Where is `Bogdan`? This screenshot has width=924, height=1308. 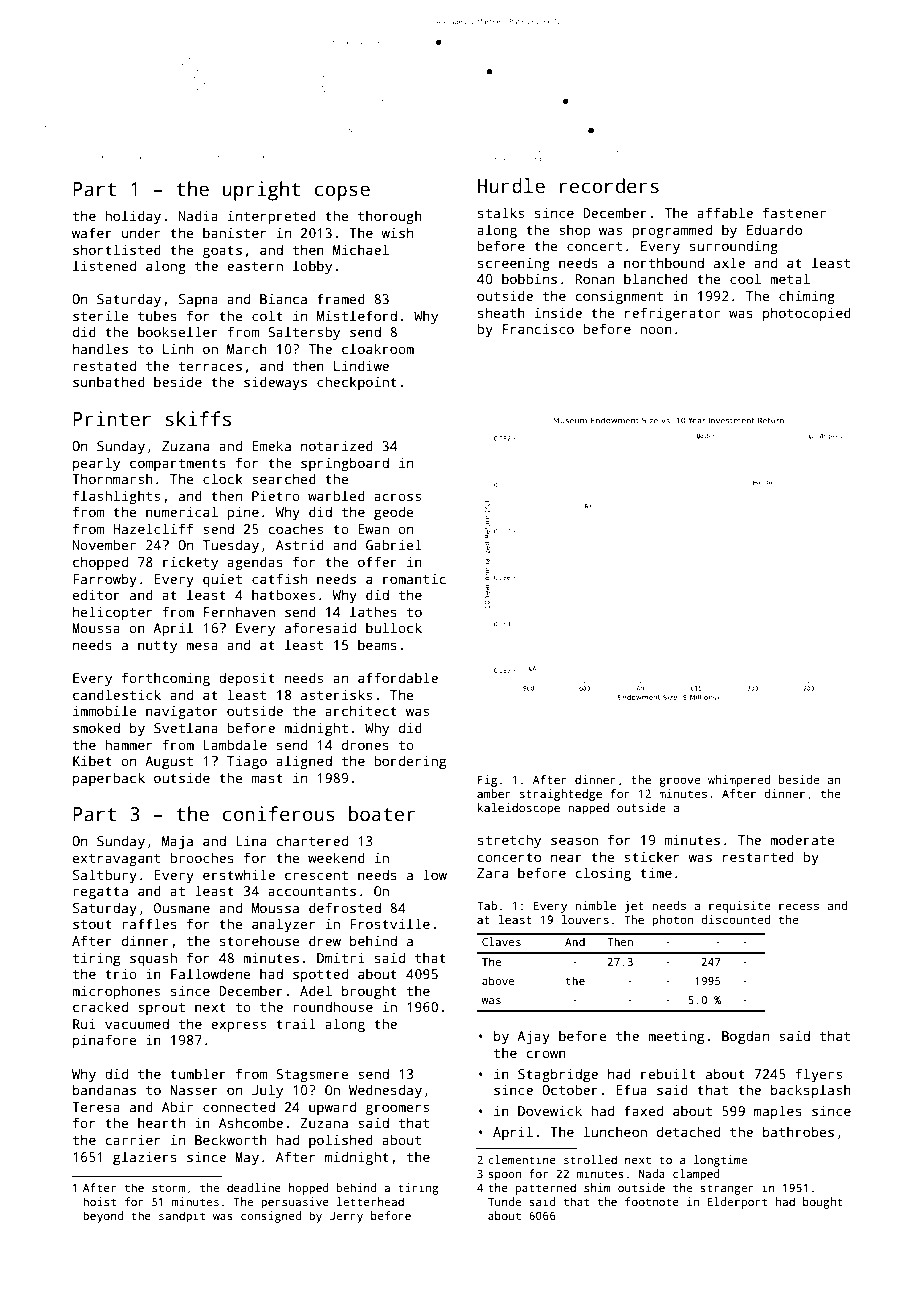 Bogdan is located at coordinates (745, 1037).
